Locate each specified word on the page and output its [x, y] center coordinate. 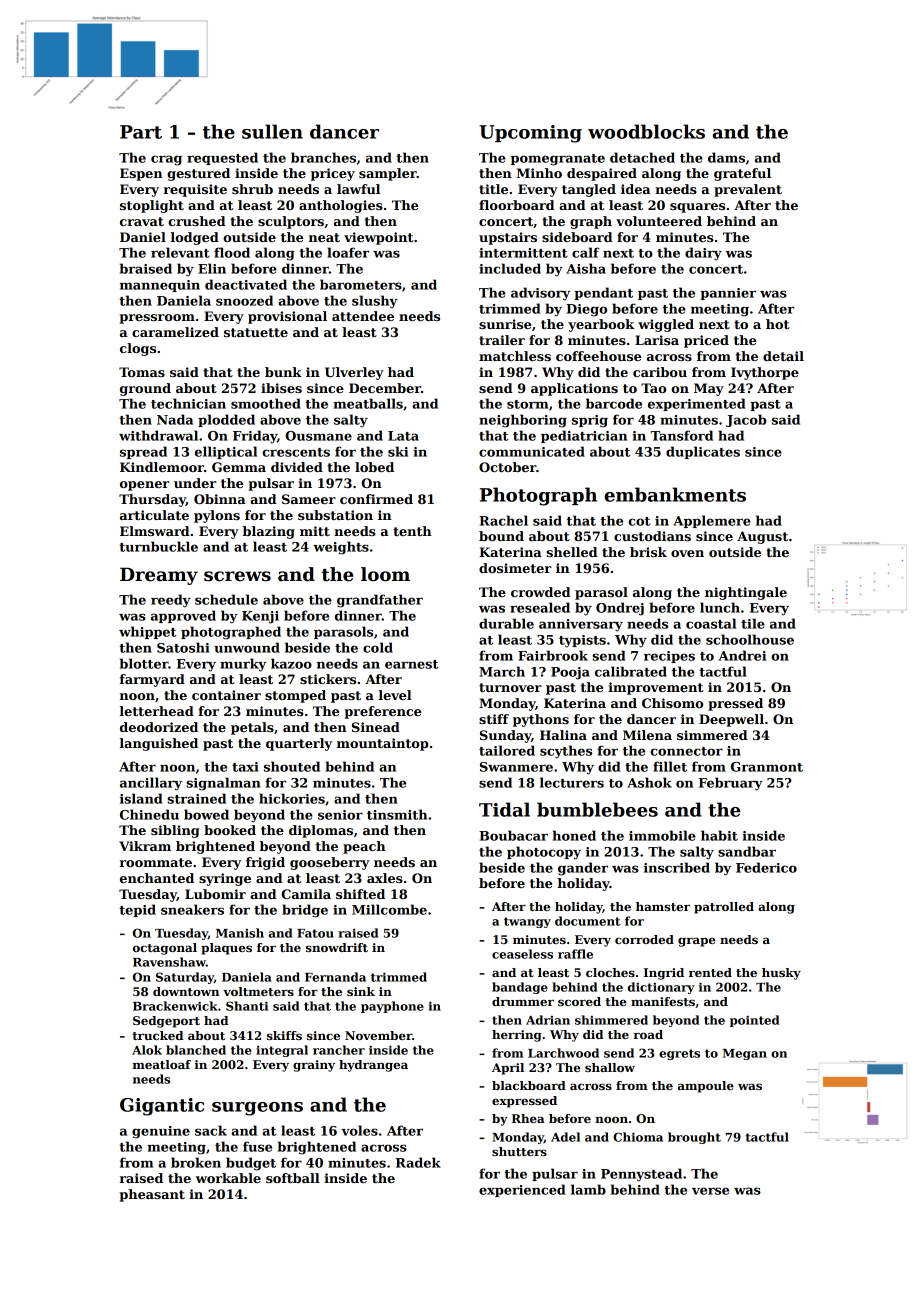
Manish [240, 933]
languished [159, 744]
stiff [494, 719]
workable [228, 1178]
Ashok [649, 782]
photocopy [544, 853]
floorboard [517, 205]
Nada [175, 419]
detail [783, 356]
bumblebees [597, 809]
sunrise [505, 324]
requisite [195, 190]
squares [697, 208]
